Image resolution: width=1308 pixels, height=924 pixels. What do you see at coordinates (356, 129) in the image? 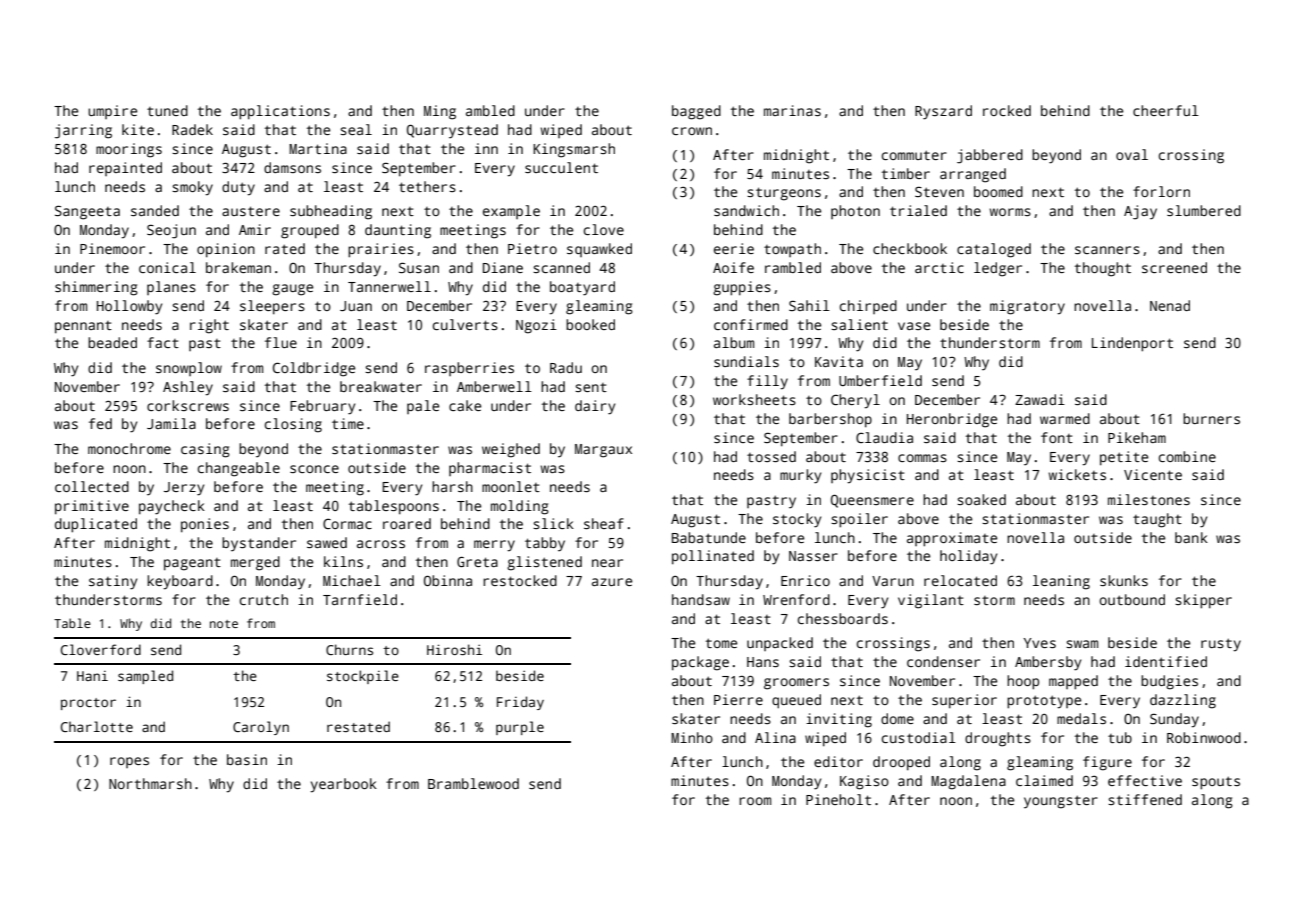
I see `seal` at bounding box center [356, 129].
